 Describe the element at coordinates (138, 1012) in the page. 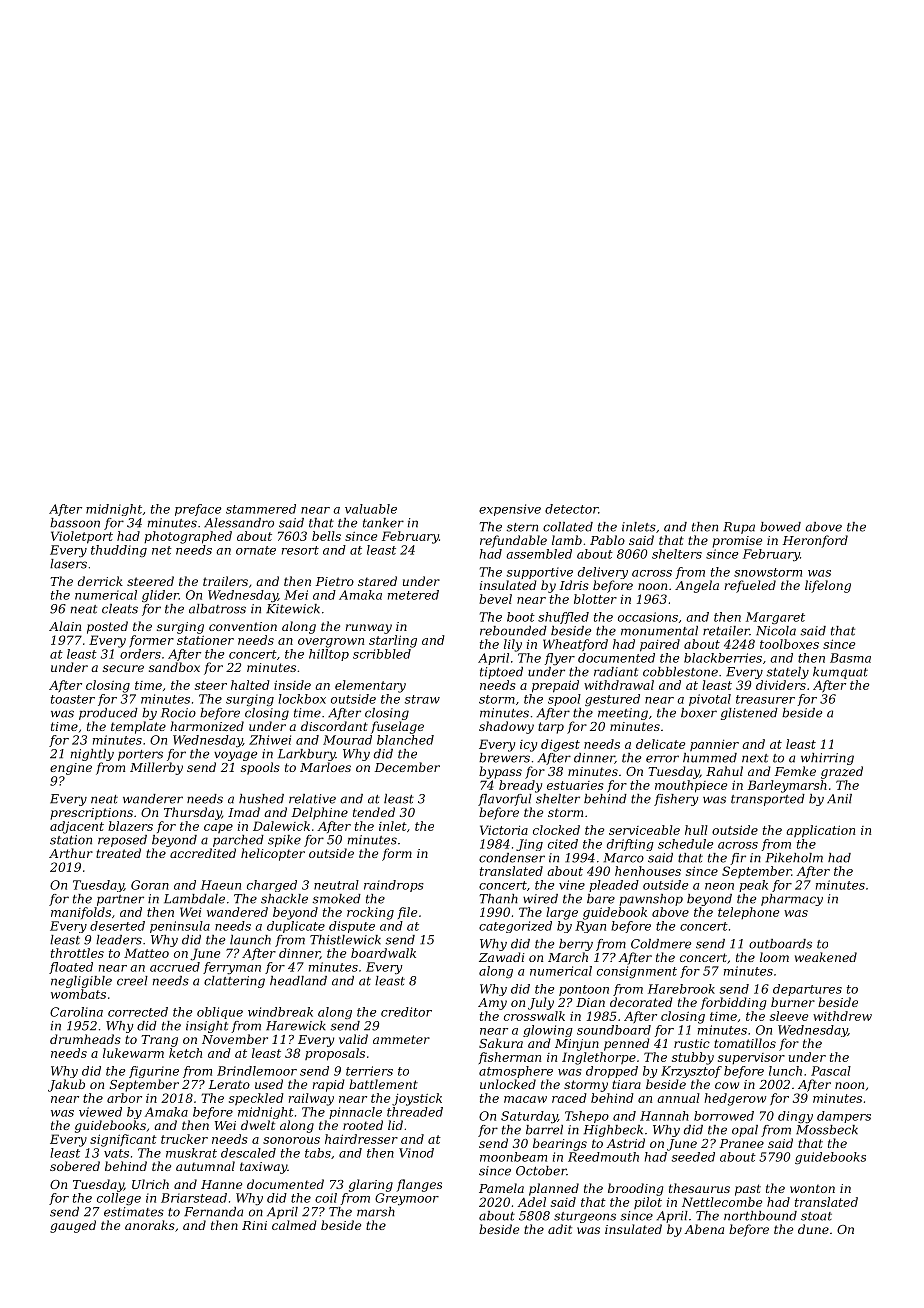

I see `corrected` at that location.
